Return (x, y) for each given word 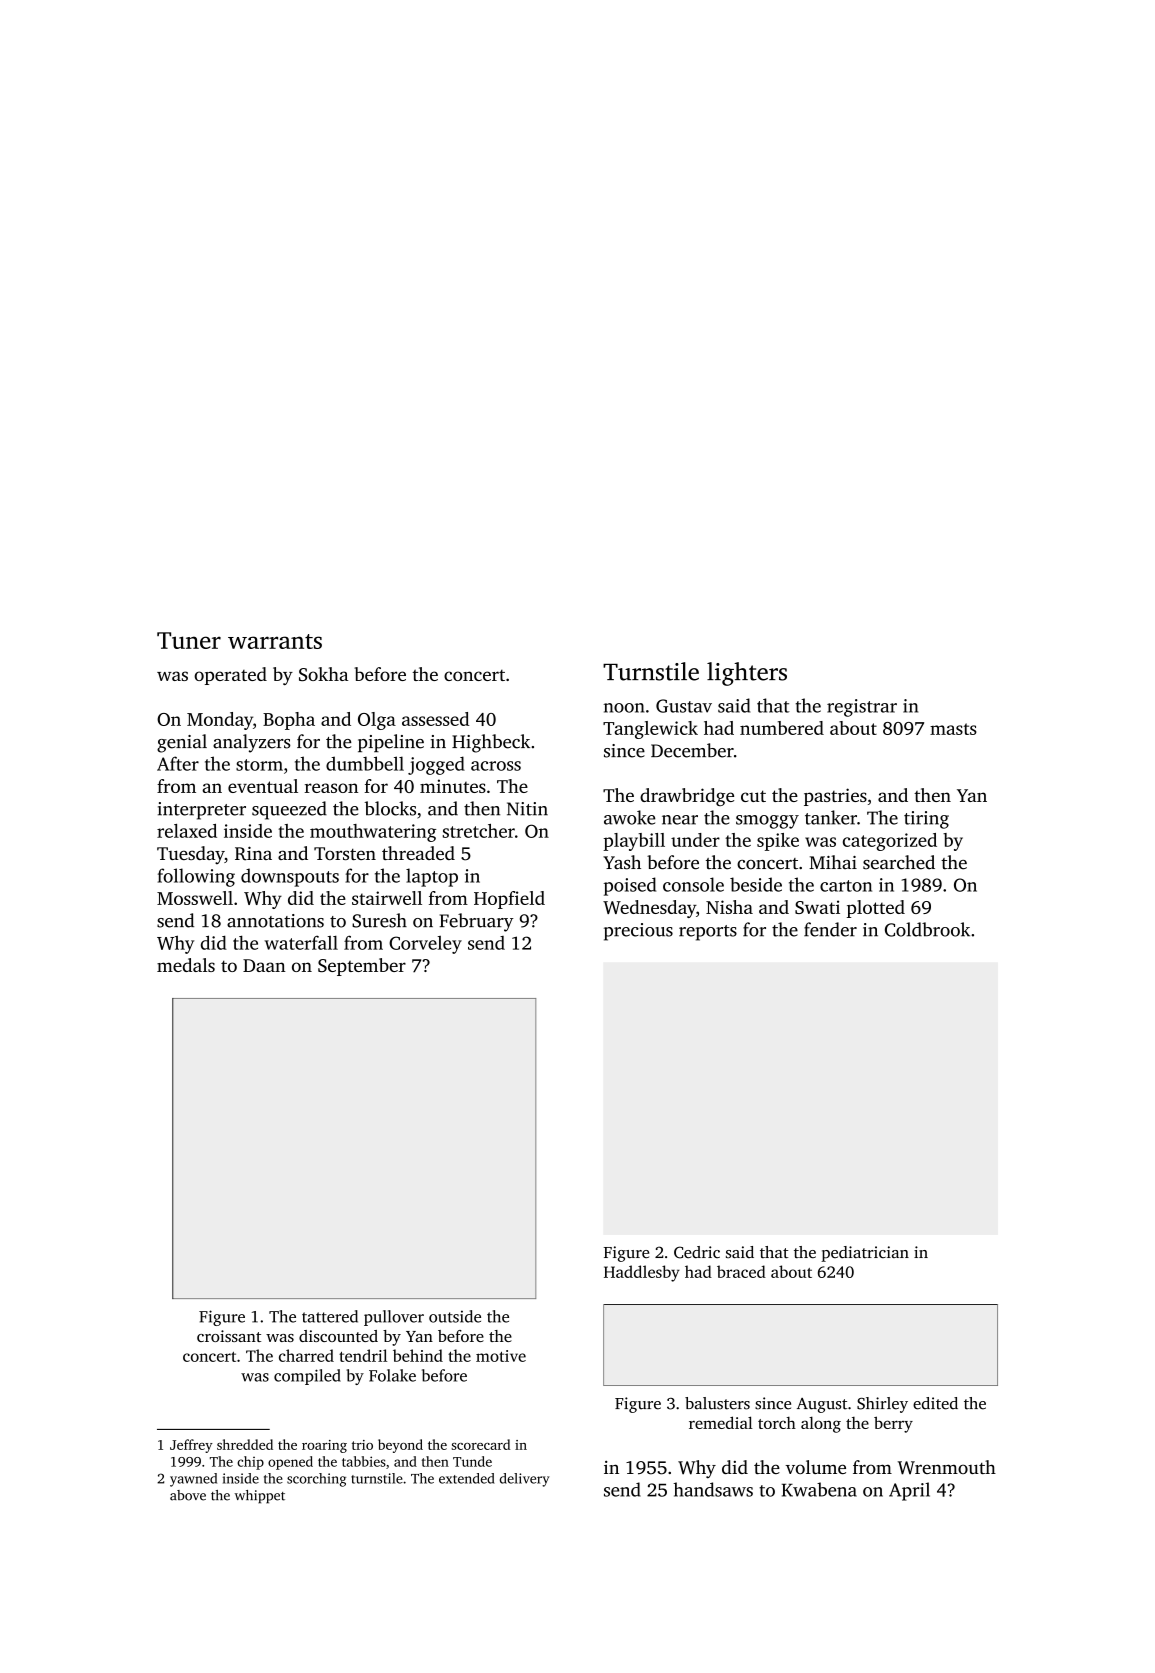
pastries (835, 797)
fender (830, 929)
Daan (264, 965)
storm (259, 765)
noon (624, 708)
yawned (193, 1480)
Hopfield (509, 900)
